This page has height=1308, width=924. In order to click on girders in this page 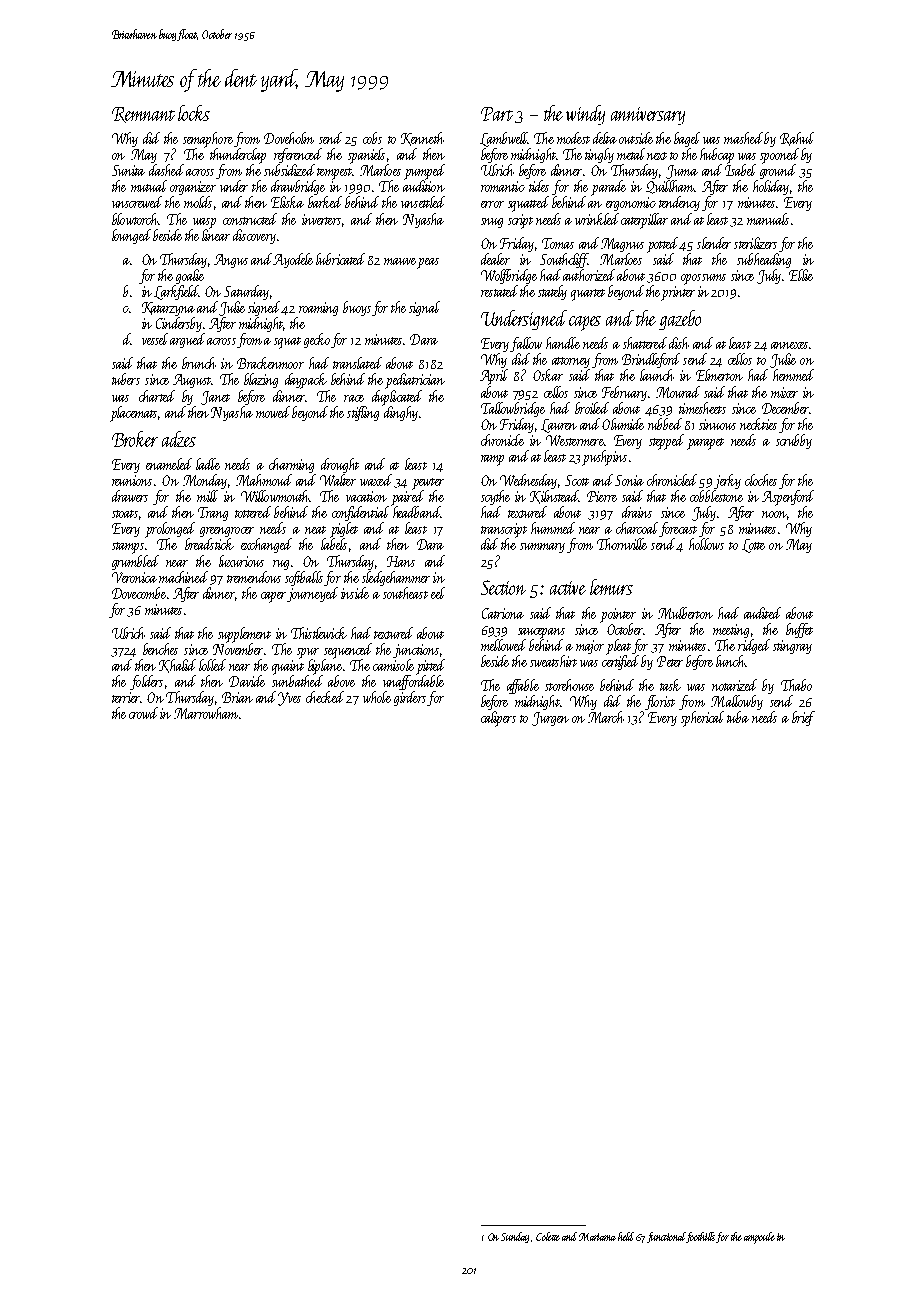, I will do `click(410, 698)`.
